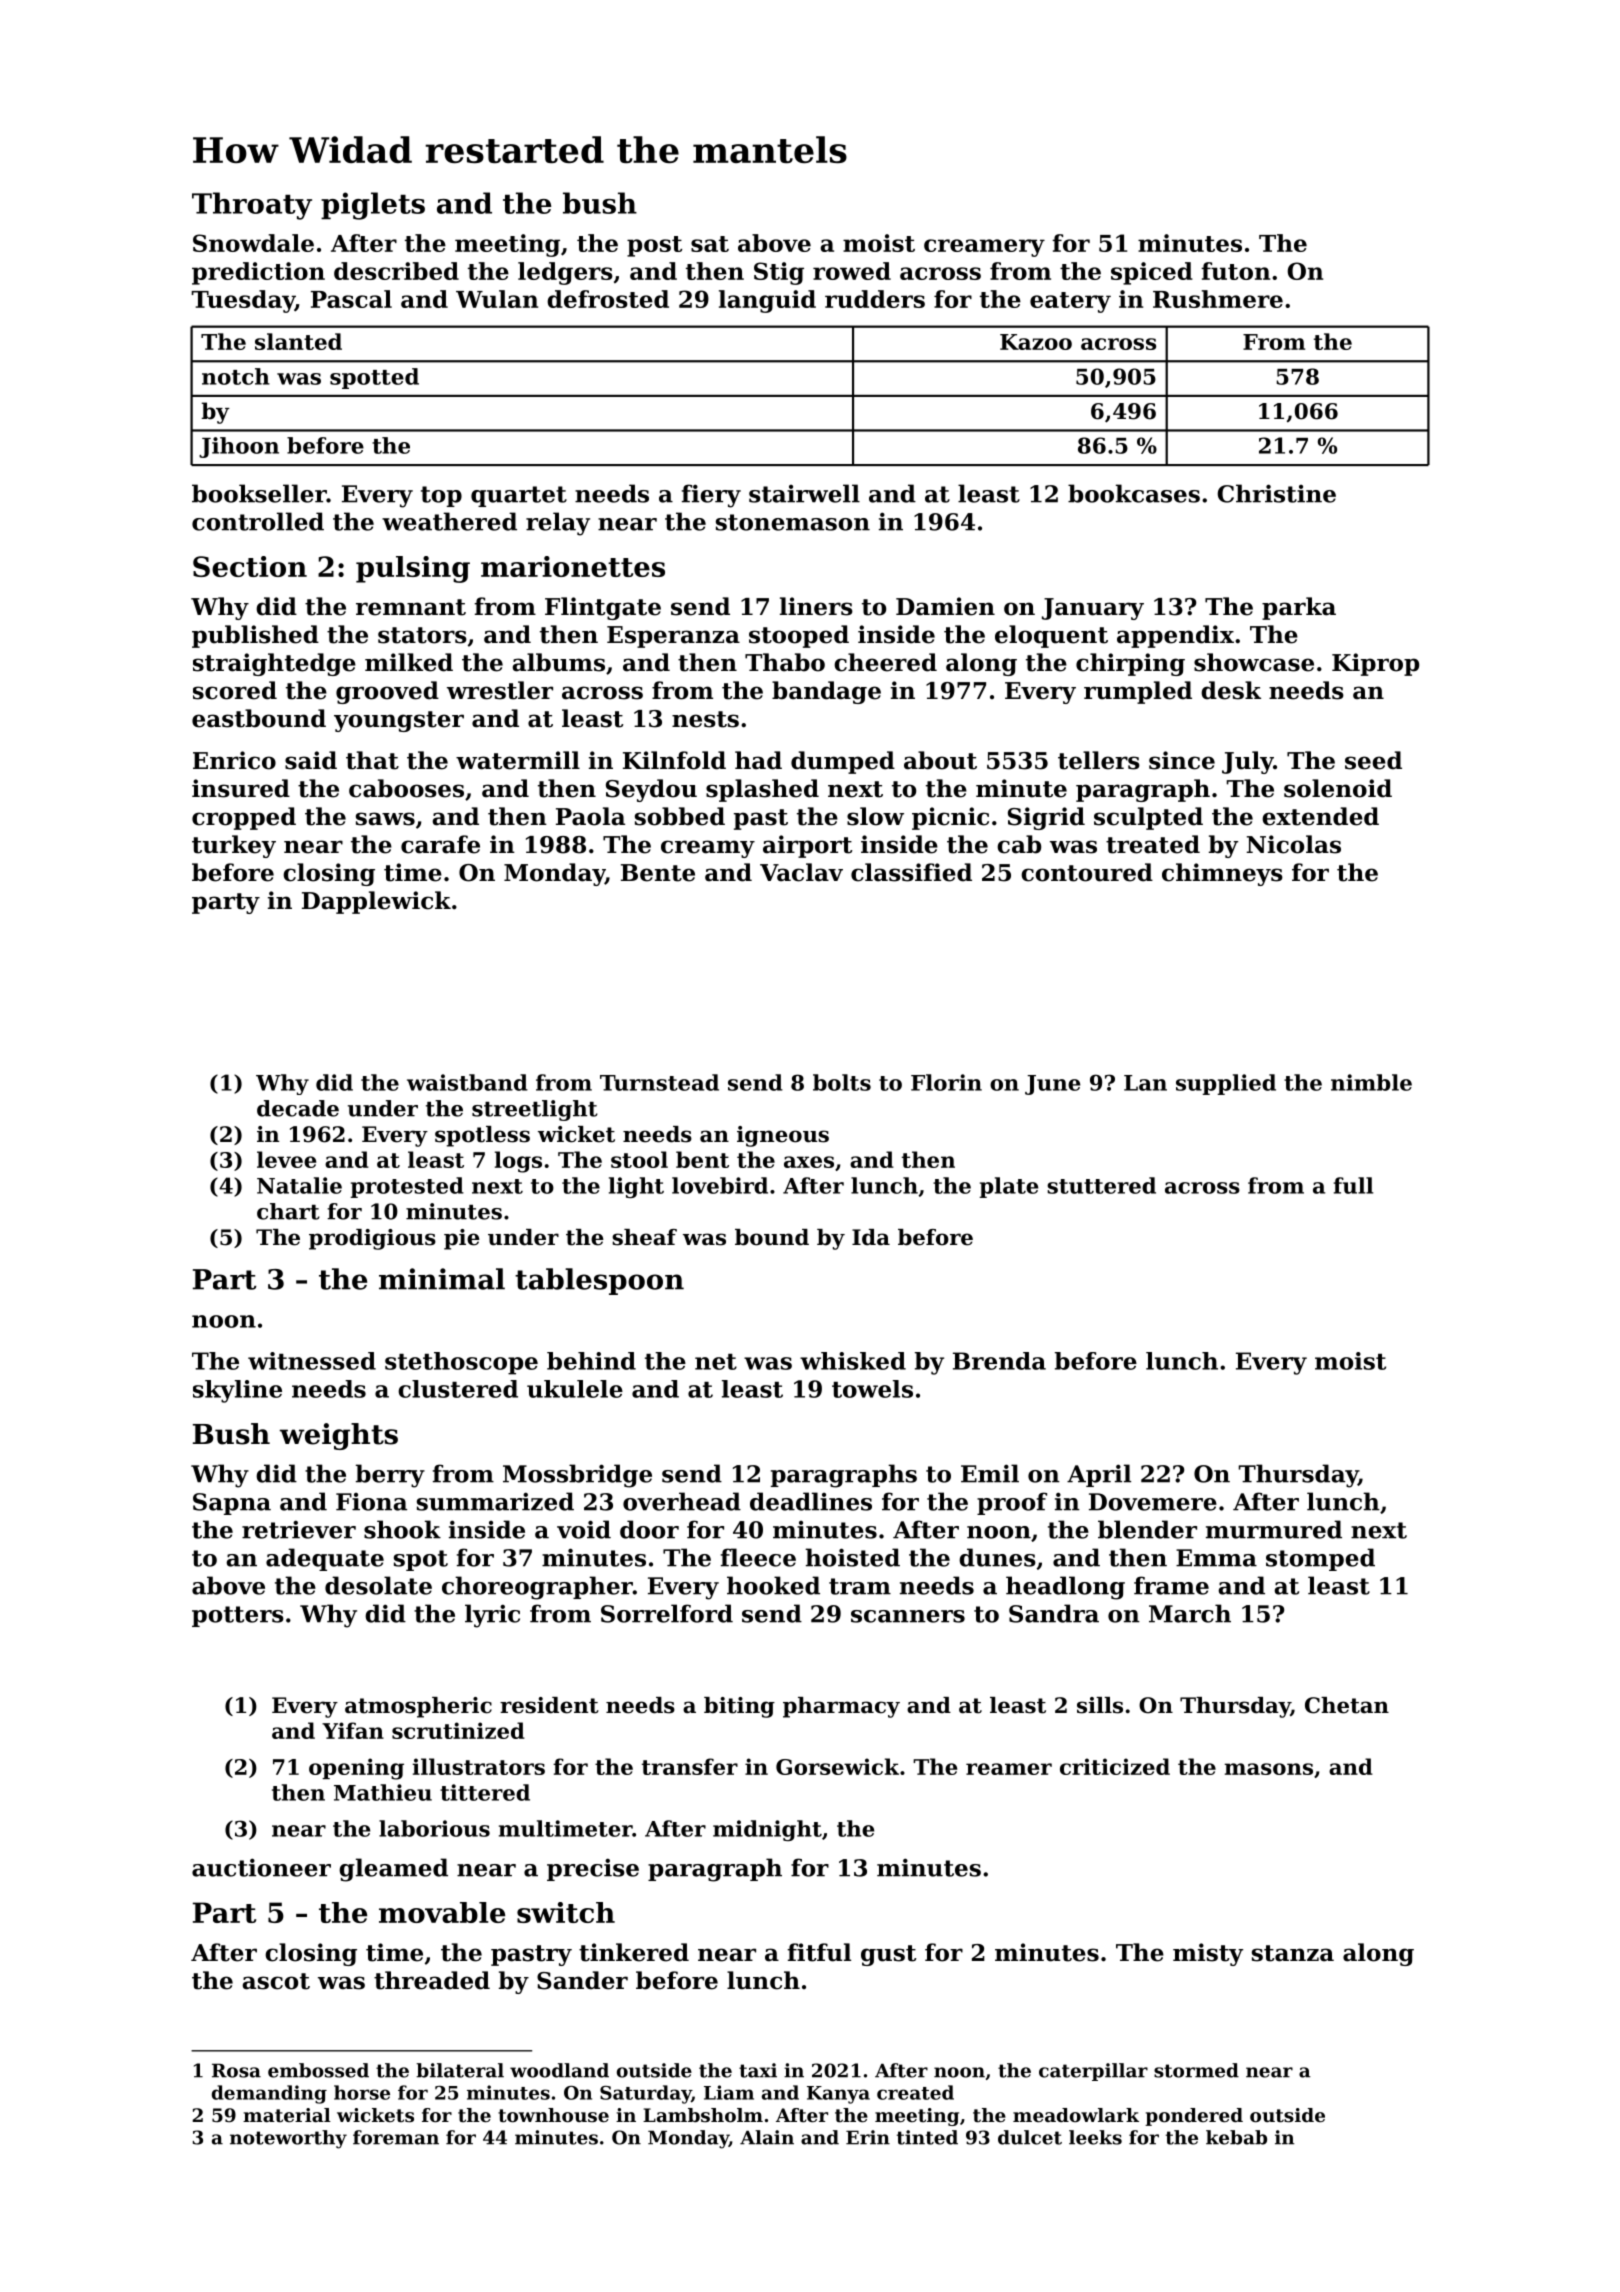 This document has width=1620, height=2292. Describe the element at coordinates (837, 1766) in the document. I see `Gorsewick` at that location.
